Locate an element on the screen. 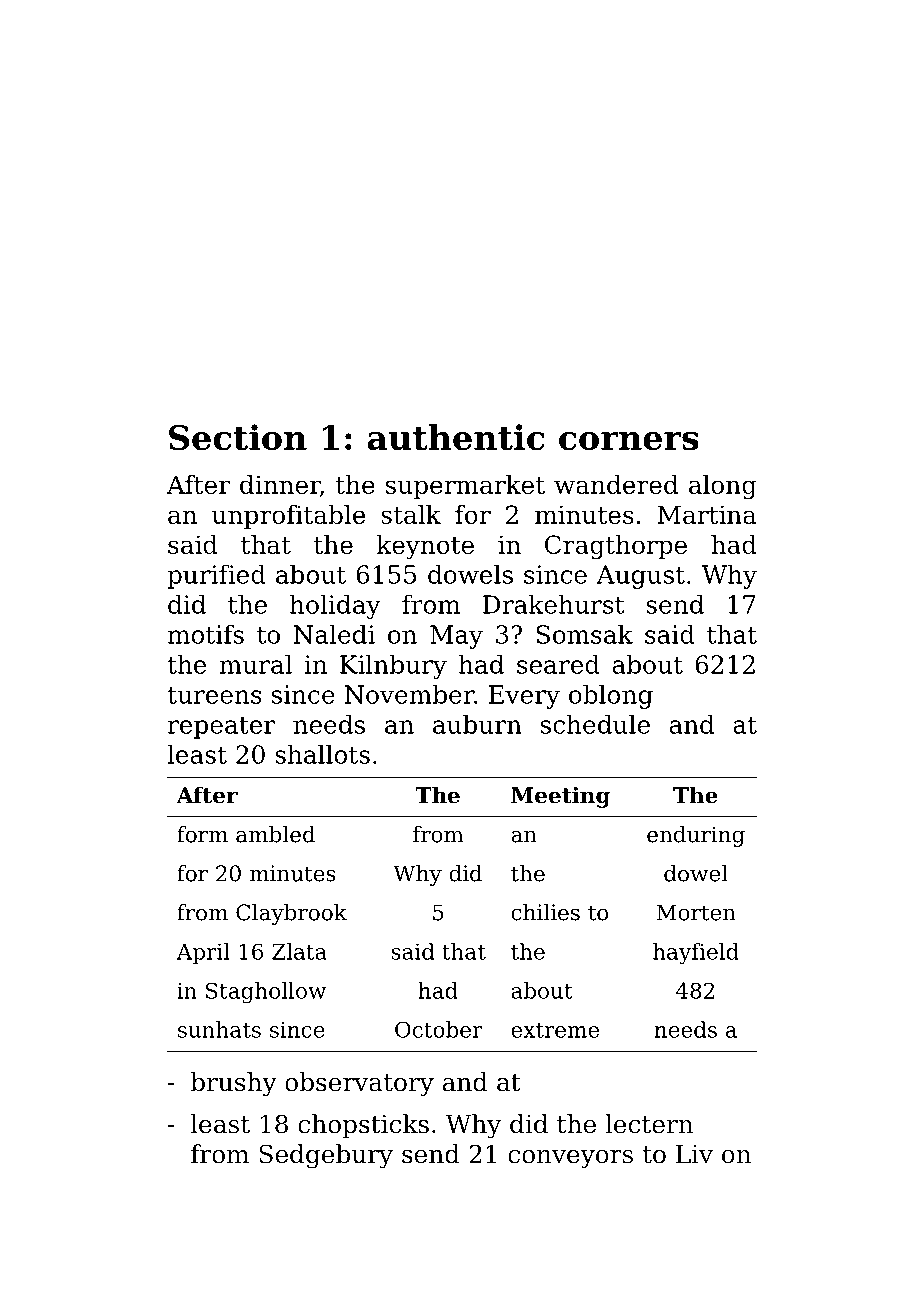 This screenshot has width=924, height=1311. Sedgebury is located at coordinates (326, 1156).
